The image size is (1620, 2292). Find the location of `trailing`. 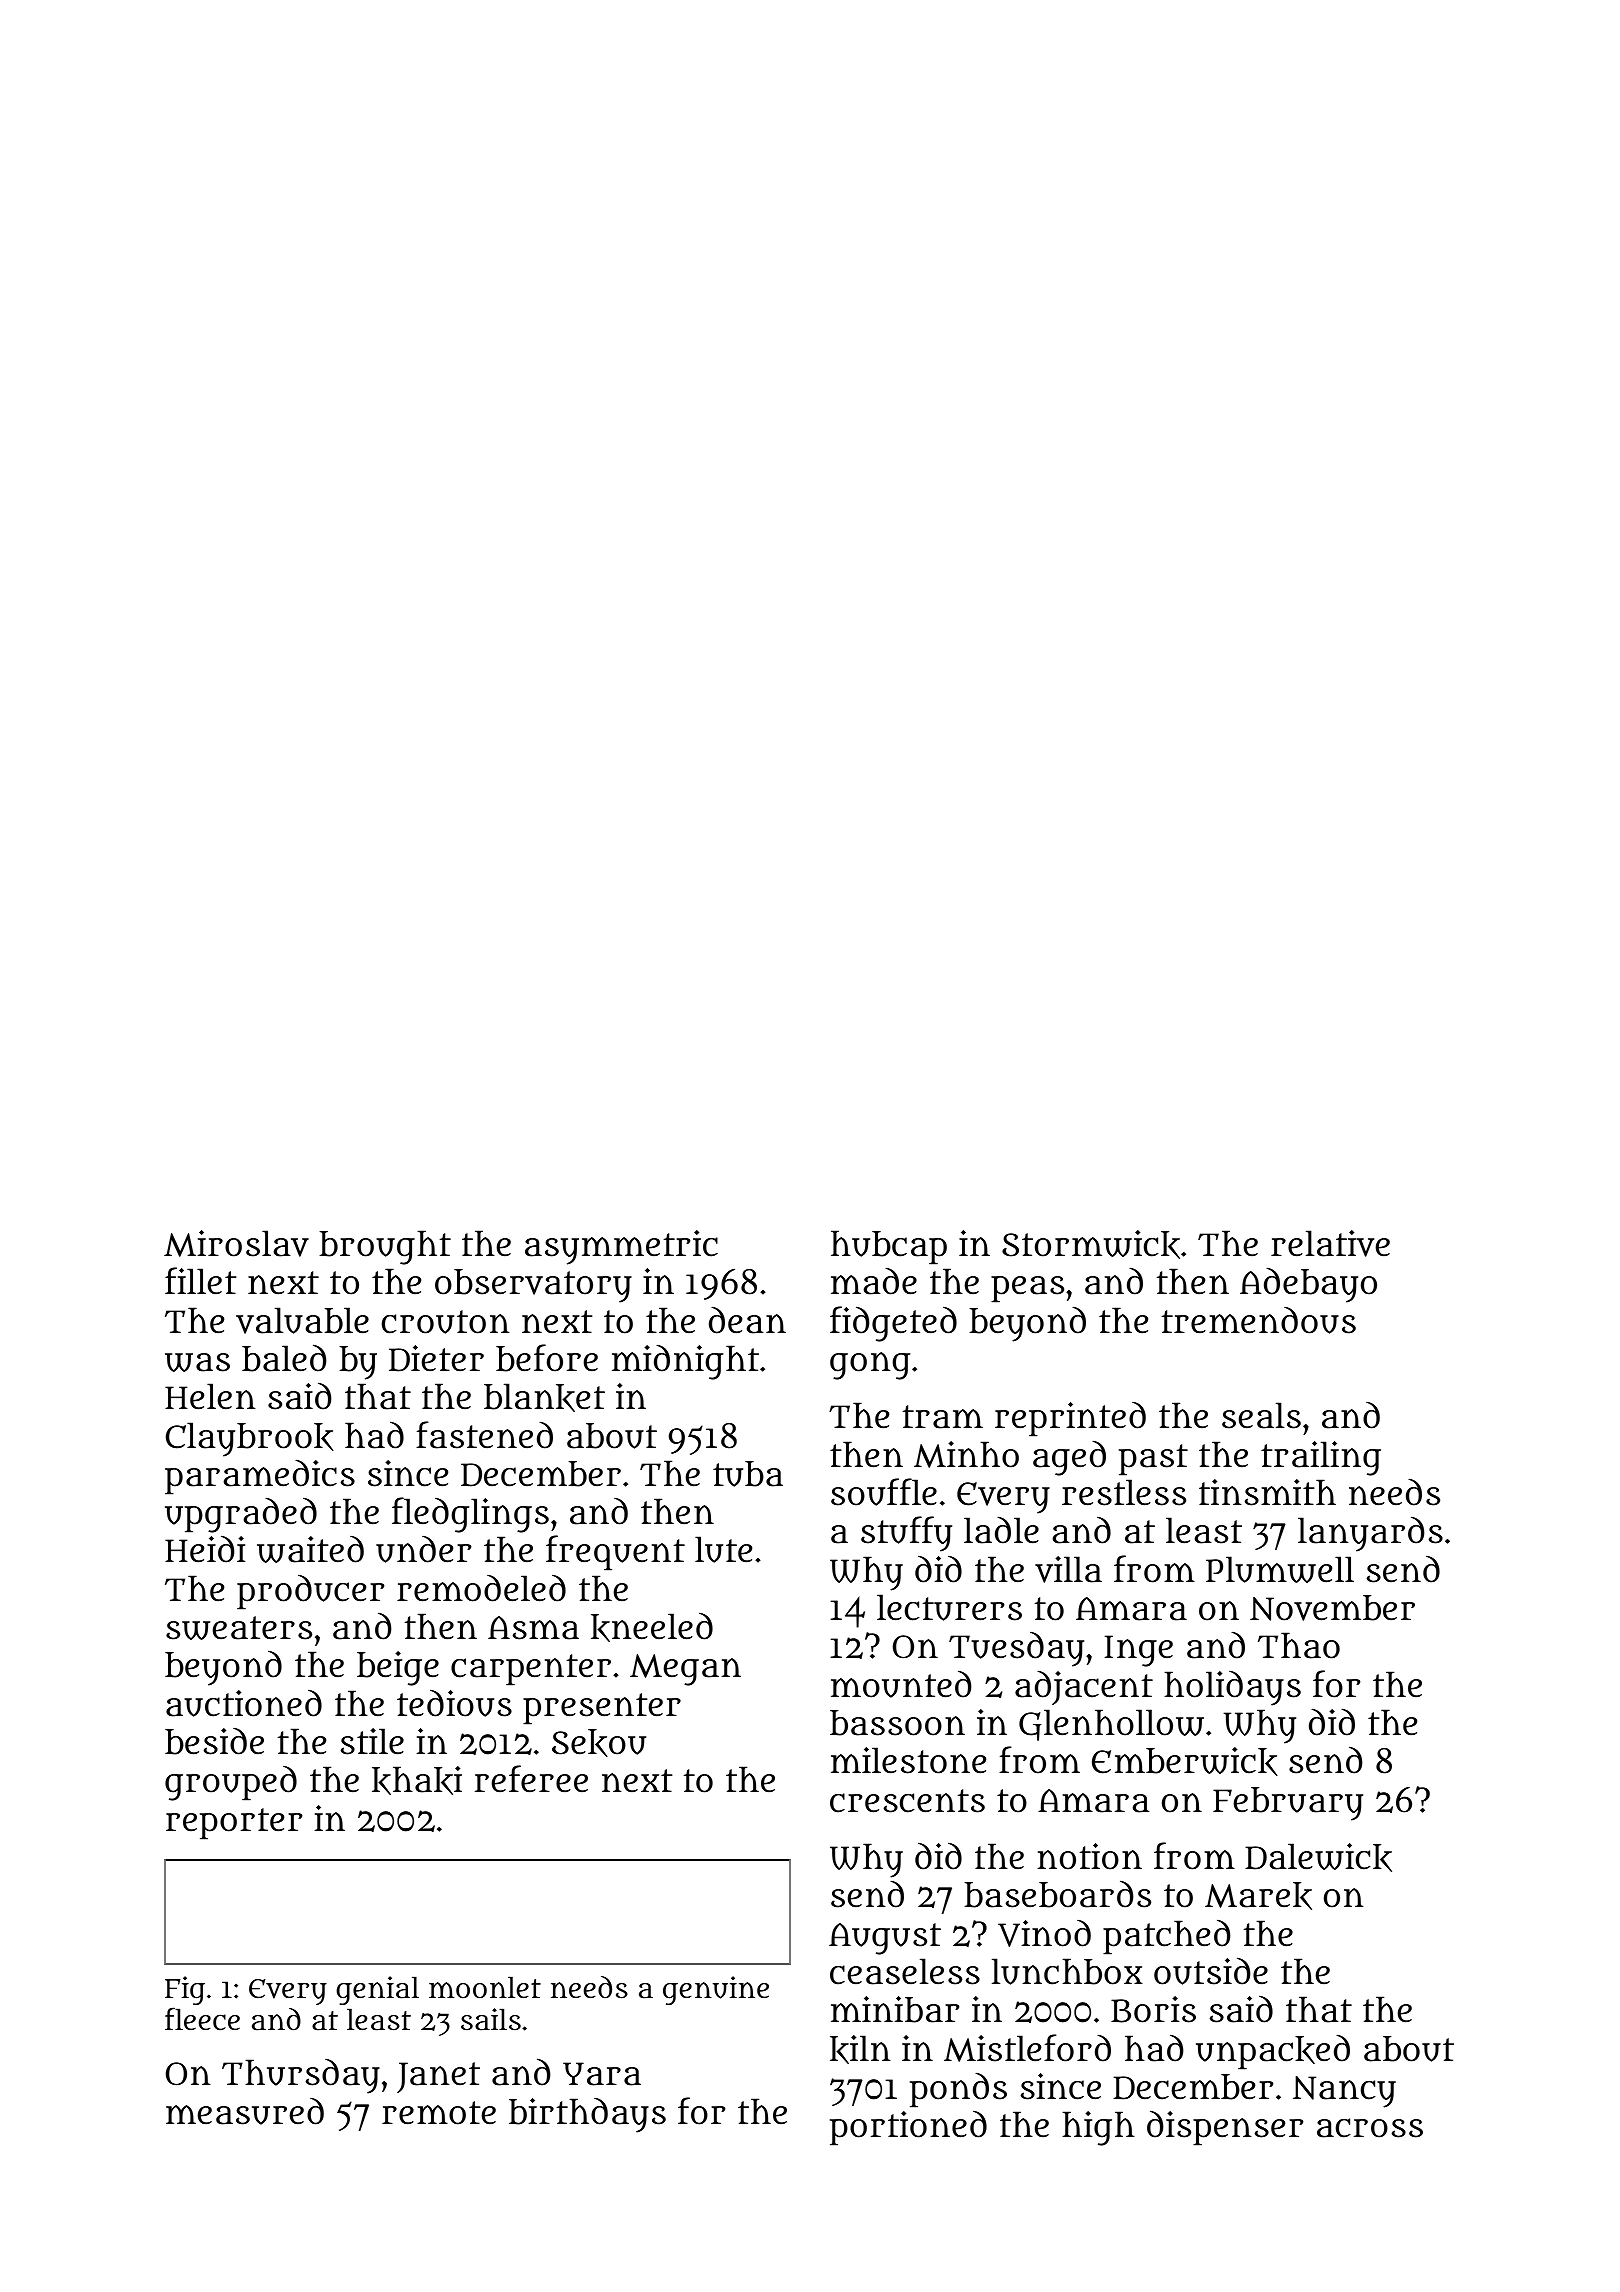

trailing is located at coordinates (1321, 1458).
